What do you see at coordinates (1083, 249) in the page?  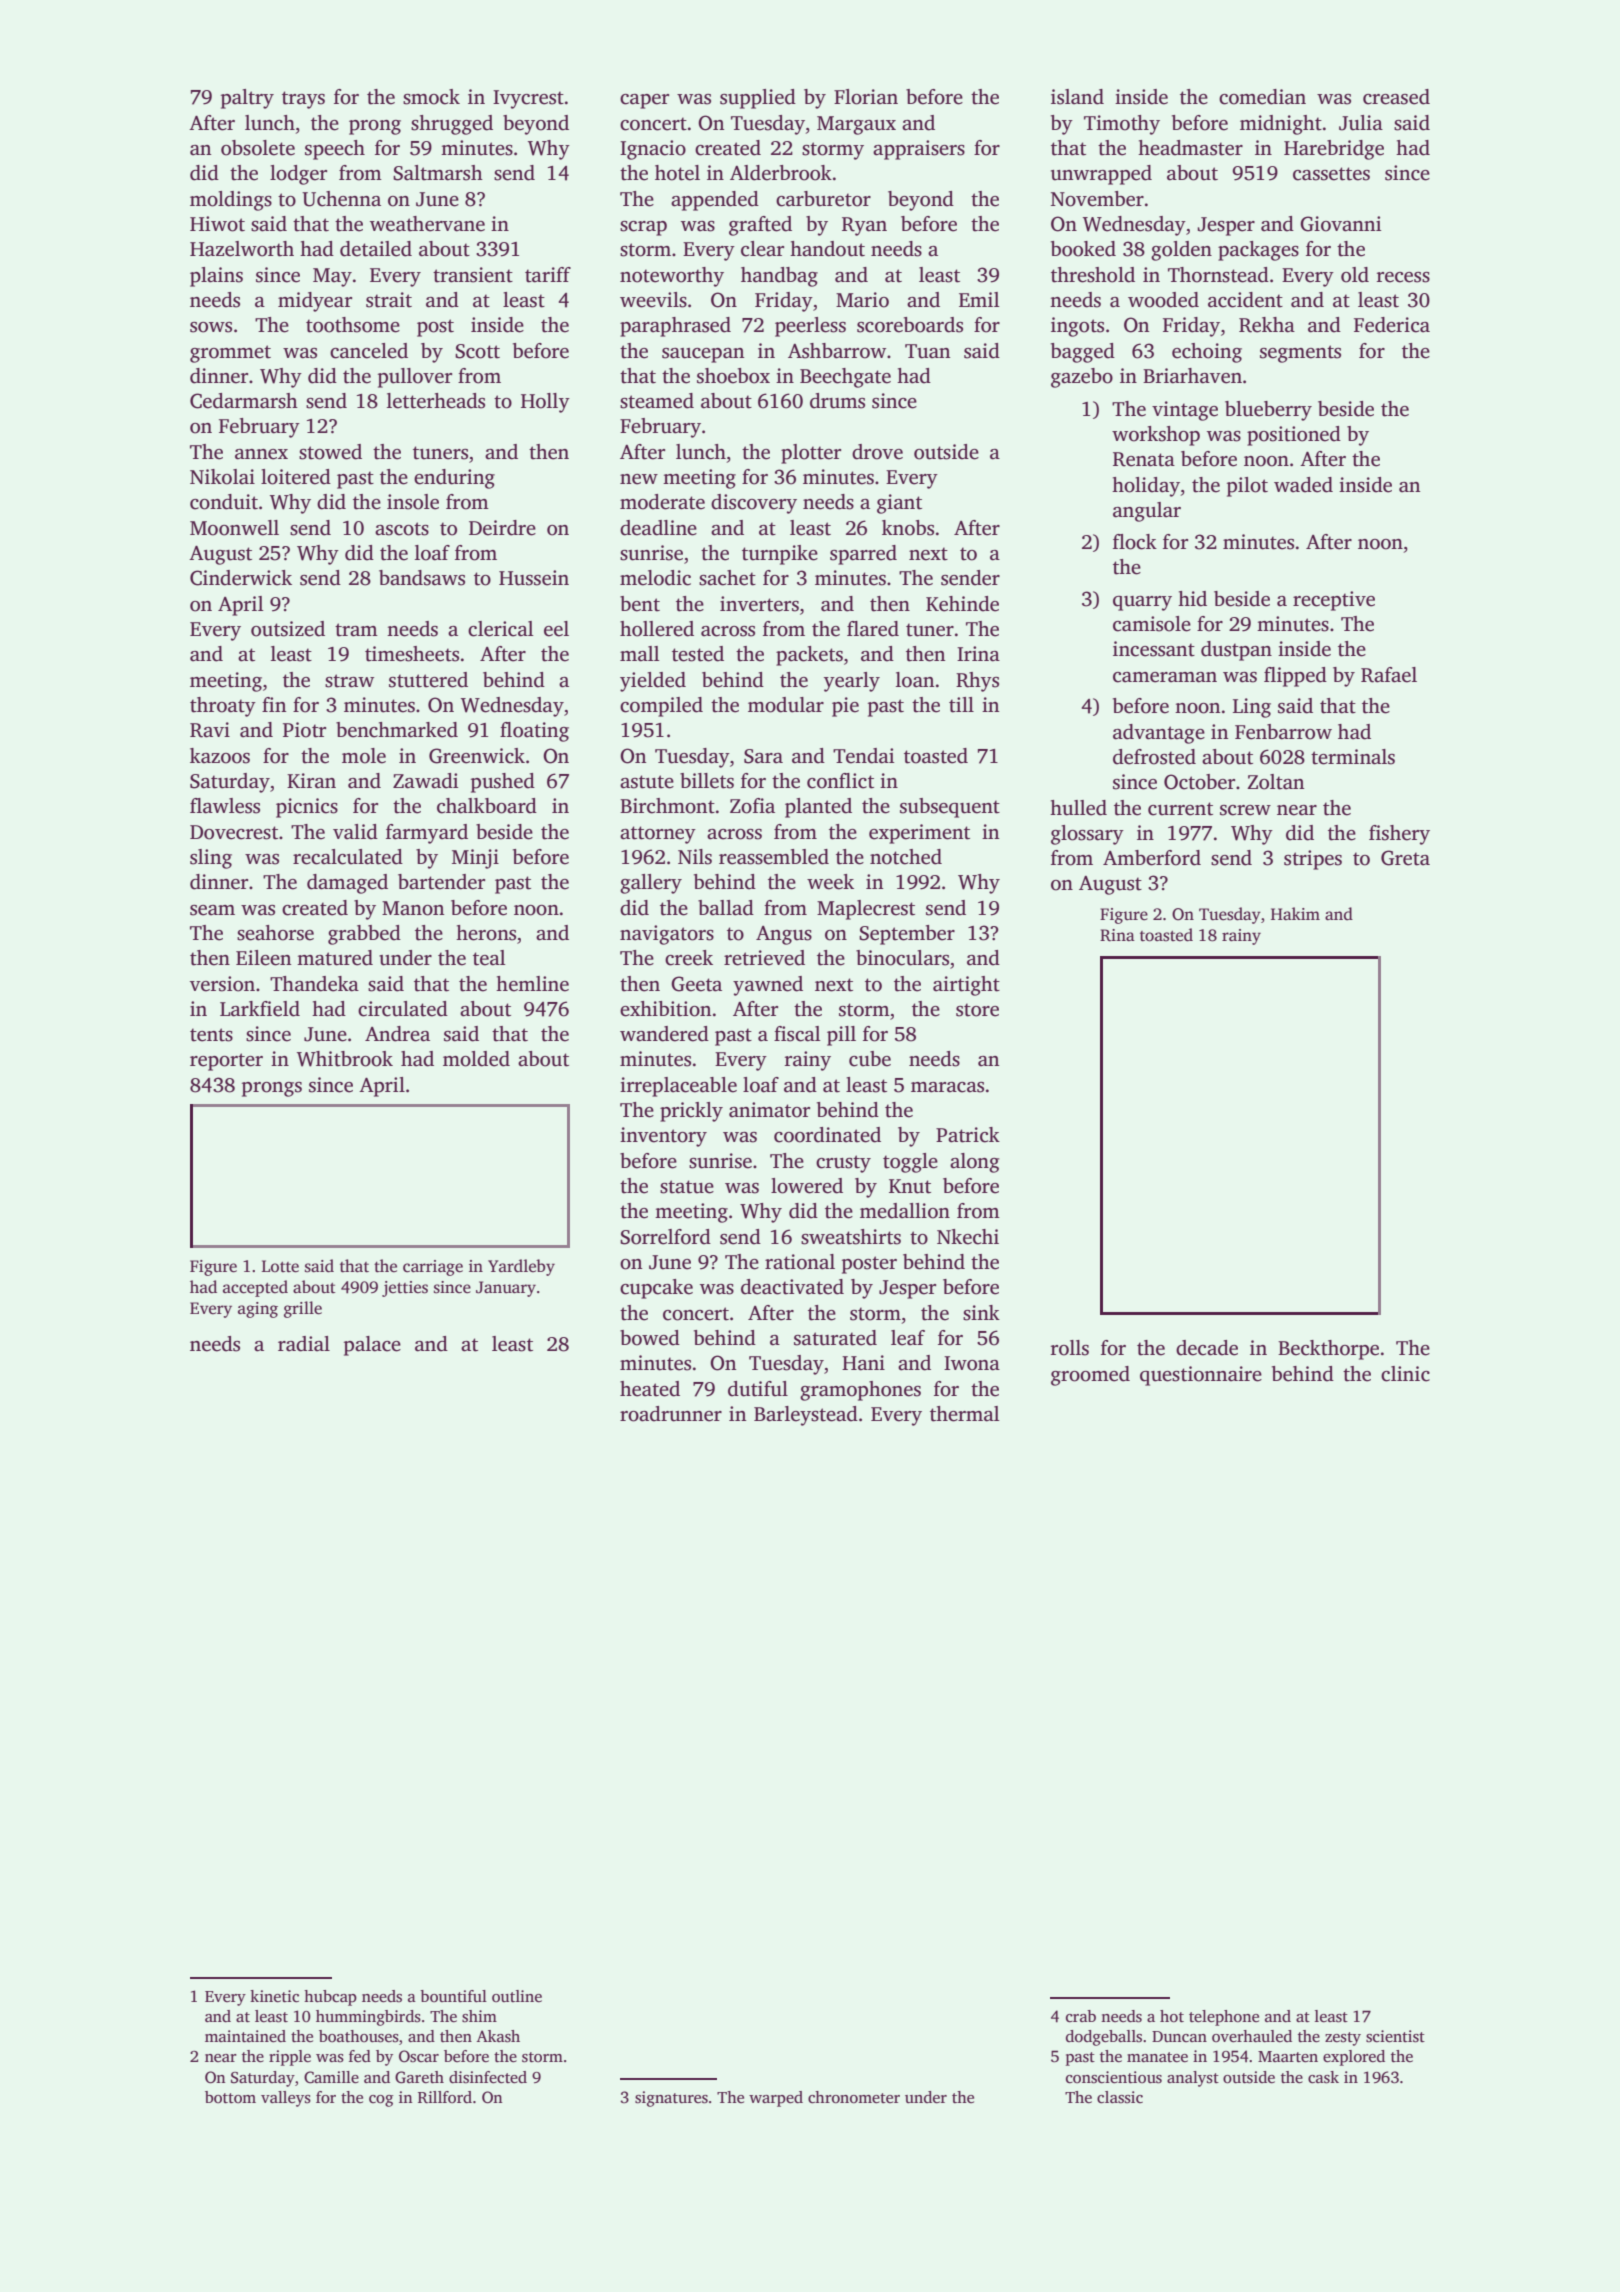 I see `booked` at bounding box center [1083, 249].
